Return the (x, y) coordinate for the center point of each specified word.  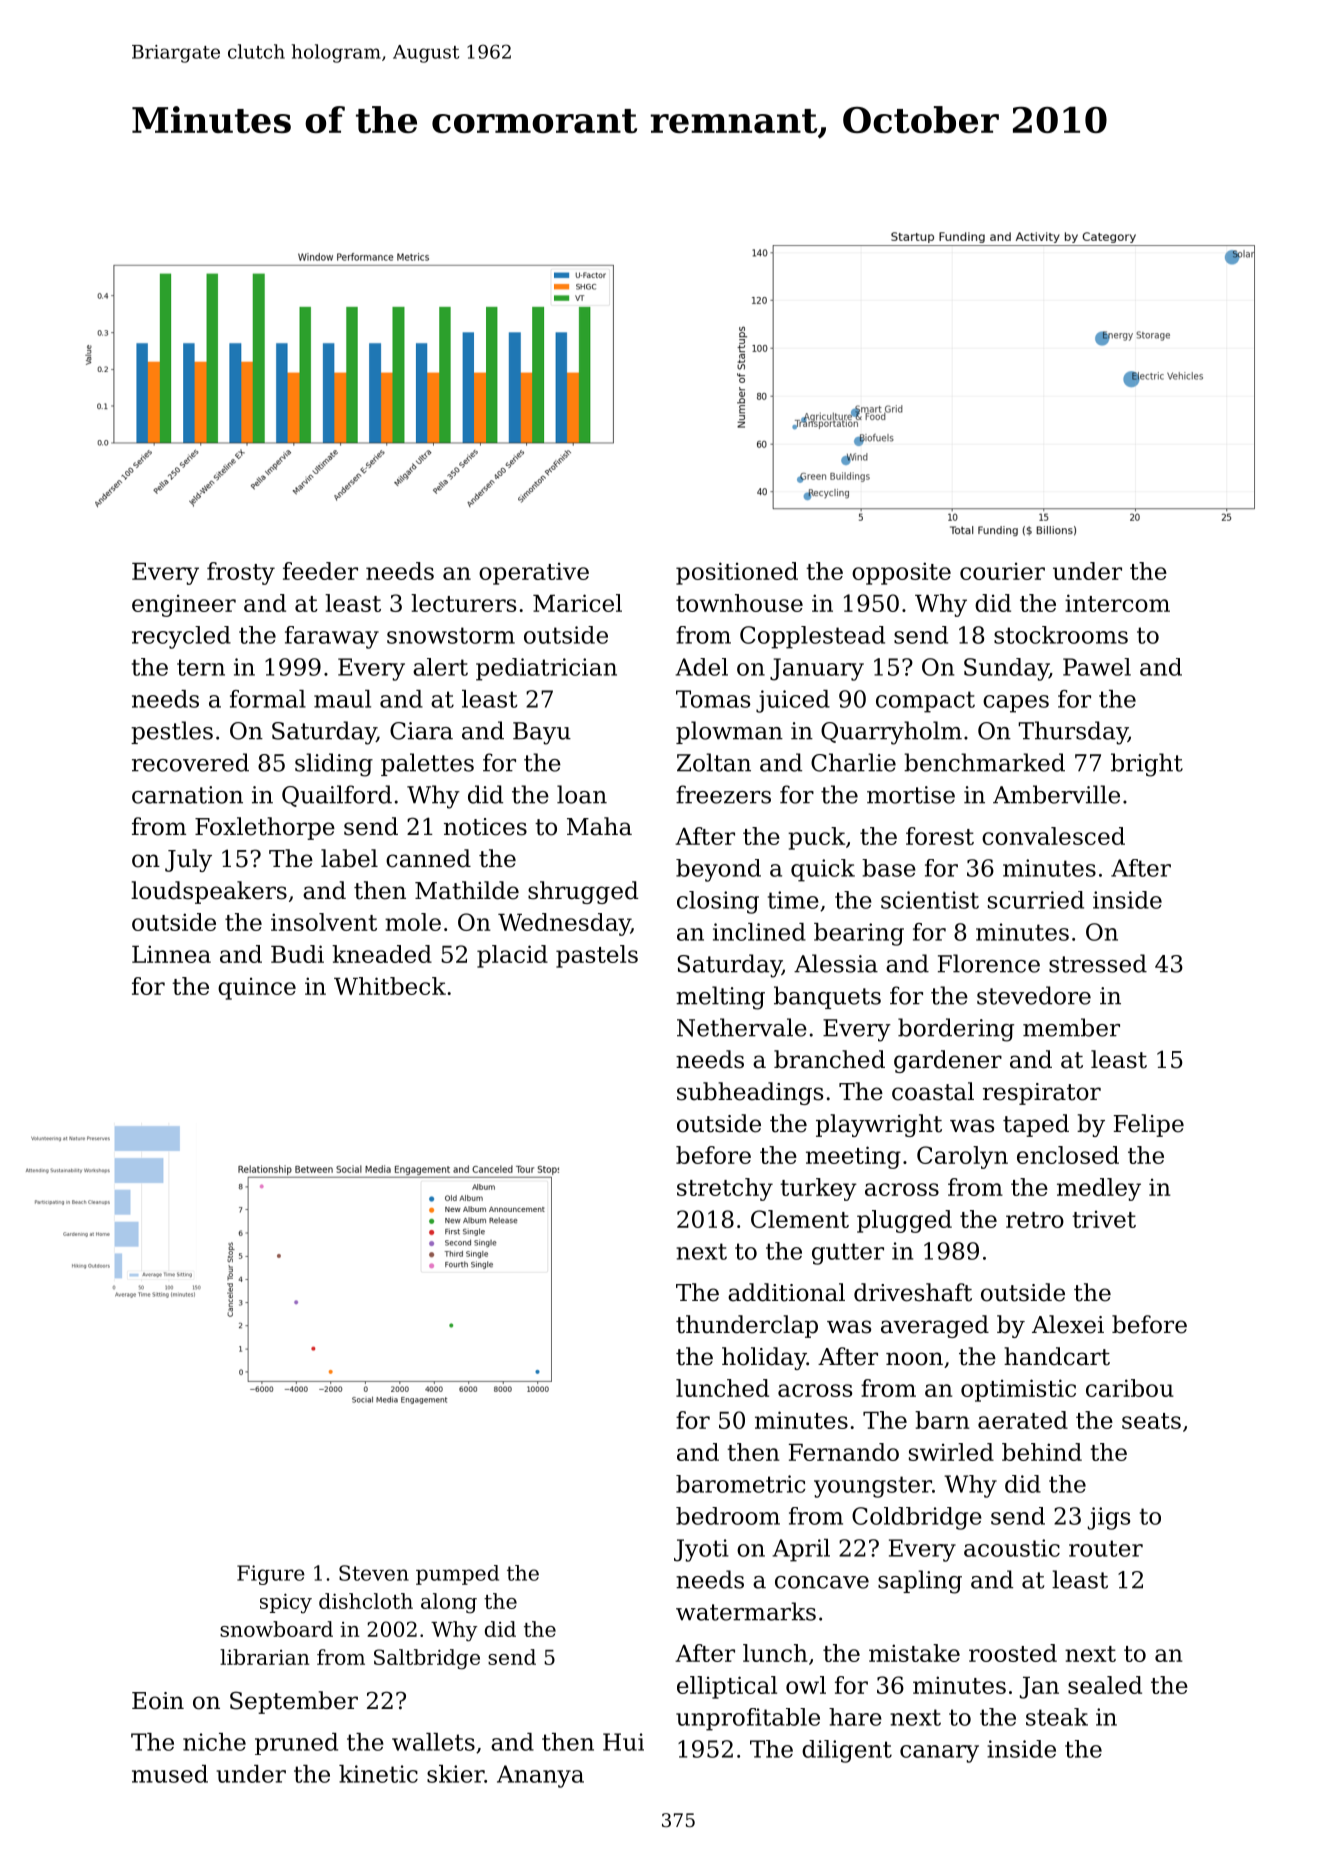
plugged (904, 1221)
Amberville (1056, 794)
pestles (172, 732)
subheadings (750, 1093)
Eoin (158, 1701)
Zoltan (714, 762)
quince (257, 989)
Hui (623, 1742)
